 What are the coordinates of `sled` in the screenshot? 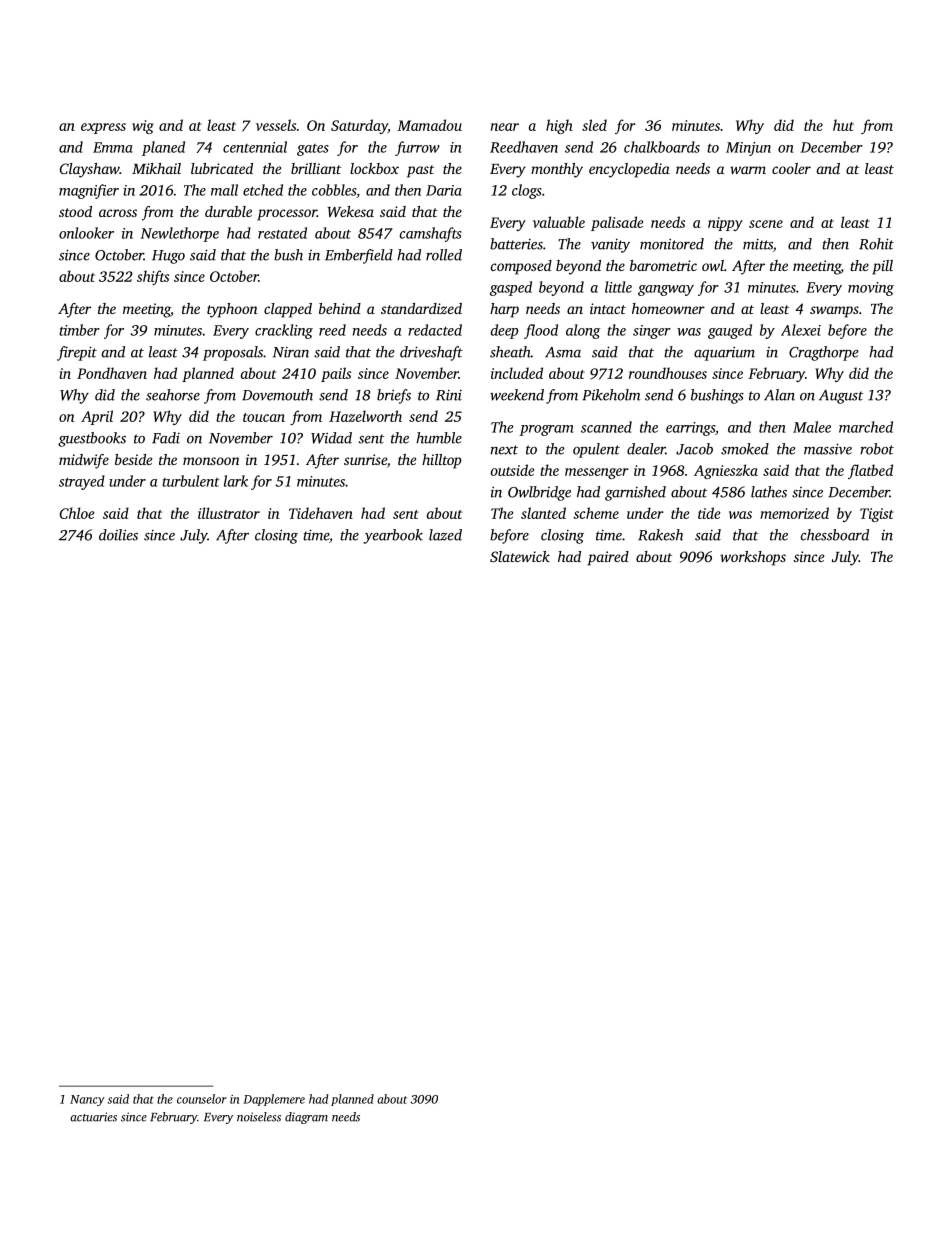 It's located at (594, 125).
